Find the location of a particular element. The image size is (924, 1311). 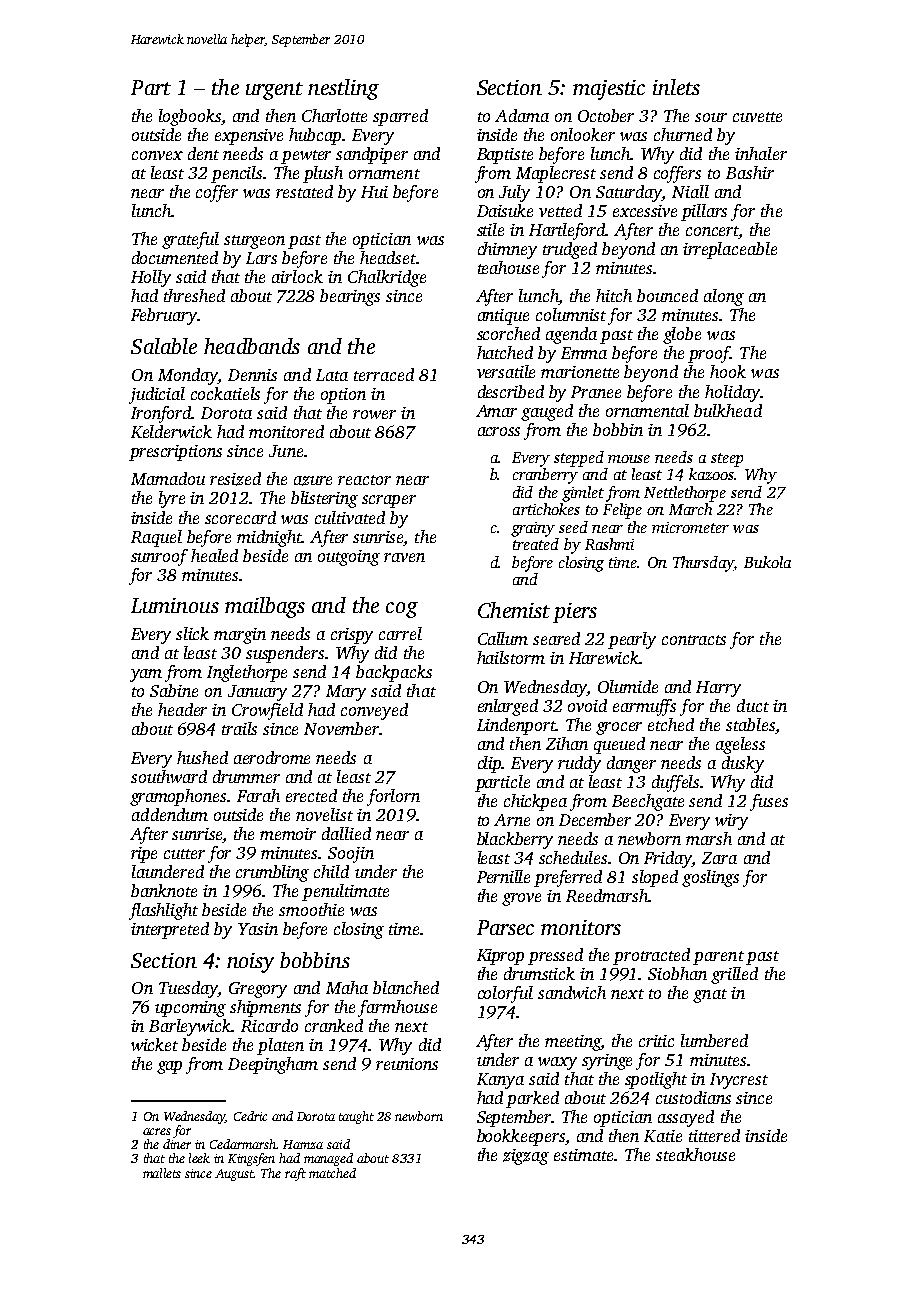

Arne is located at coordinates (512, 820).
